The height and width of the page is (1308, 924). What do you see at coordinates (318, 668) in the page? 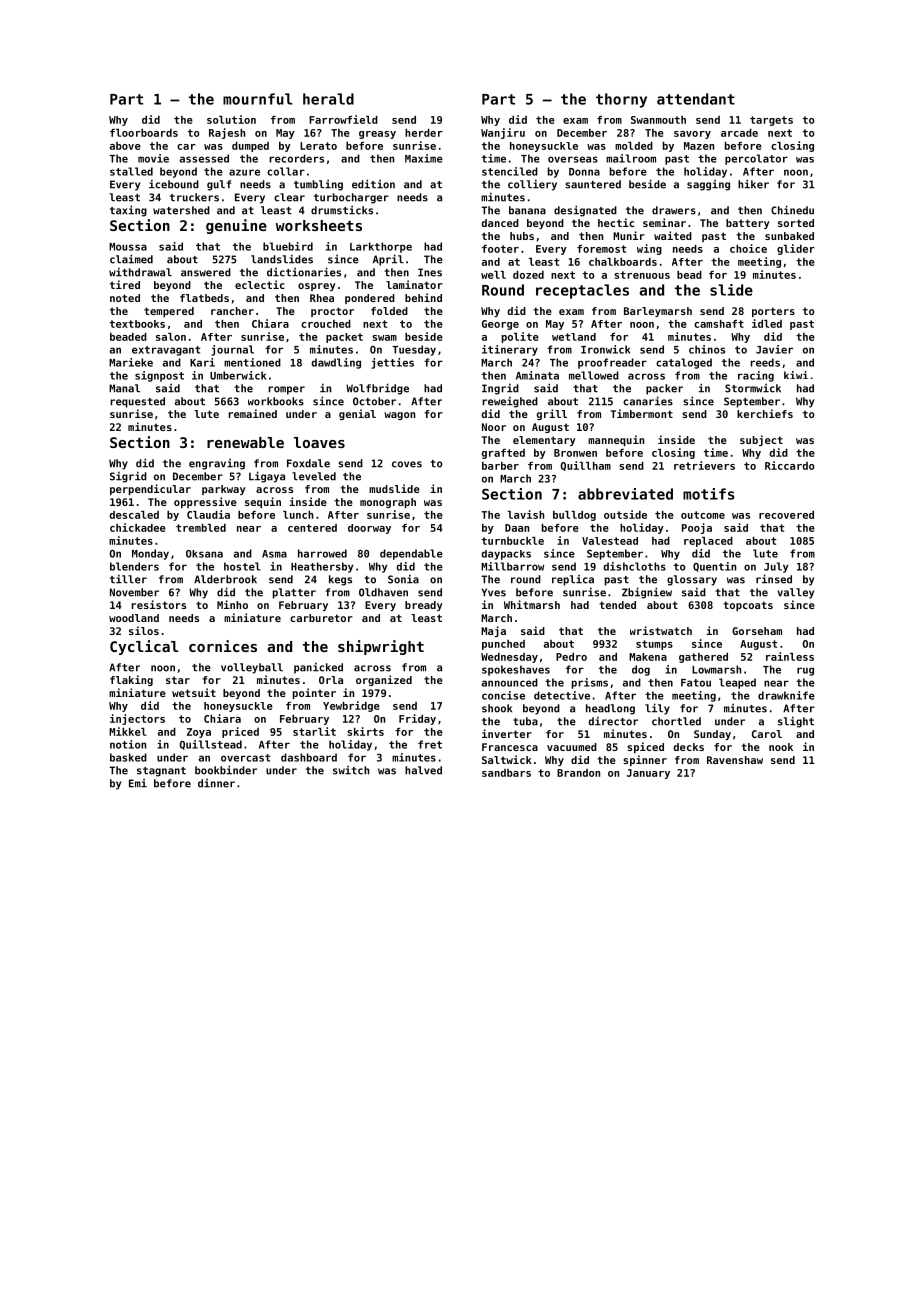
I see `panicked` at bounding box center [318, 668].
